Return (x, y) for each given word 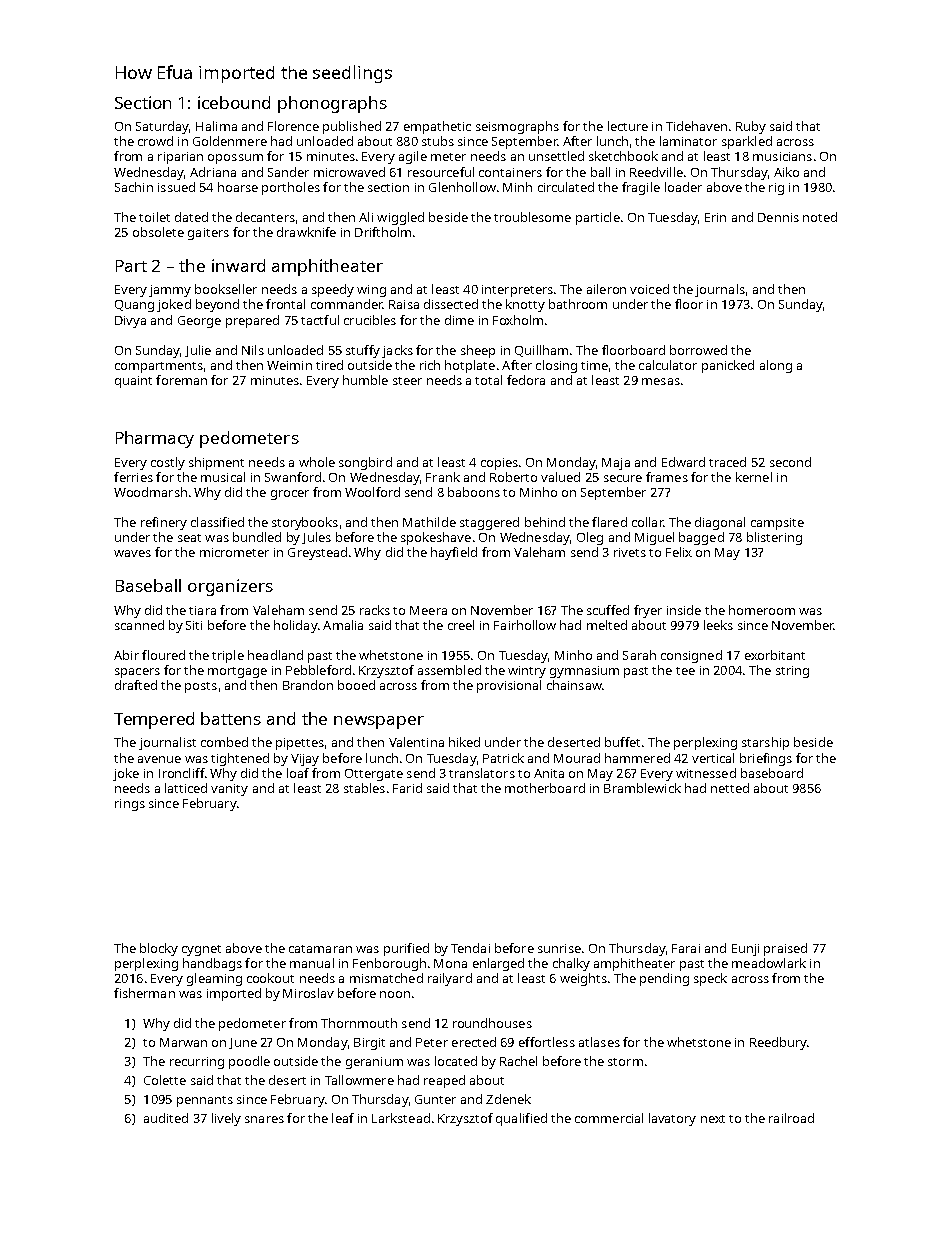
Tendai (470, 948)
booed (356, 685)
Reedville (656, 172)
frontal (285, 304)
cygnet (201, 950)
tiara (202, 610)
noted (820, 217)
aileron (606, 289)
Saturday (162, 127)
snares (264, 1119)
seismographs (517, 127)
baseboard (772, 773)
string (792, 672)
